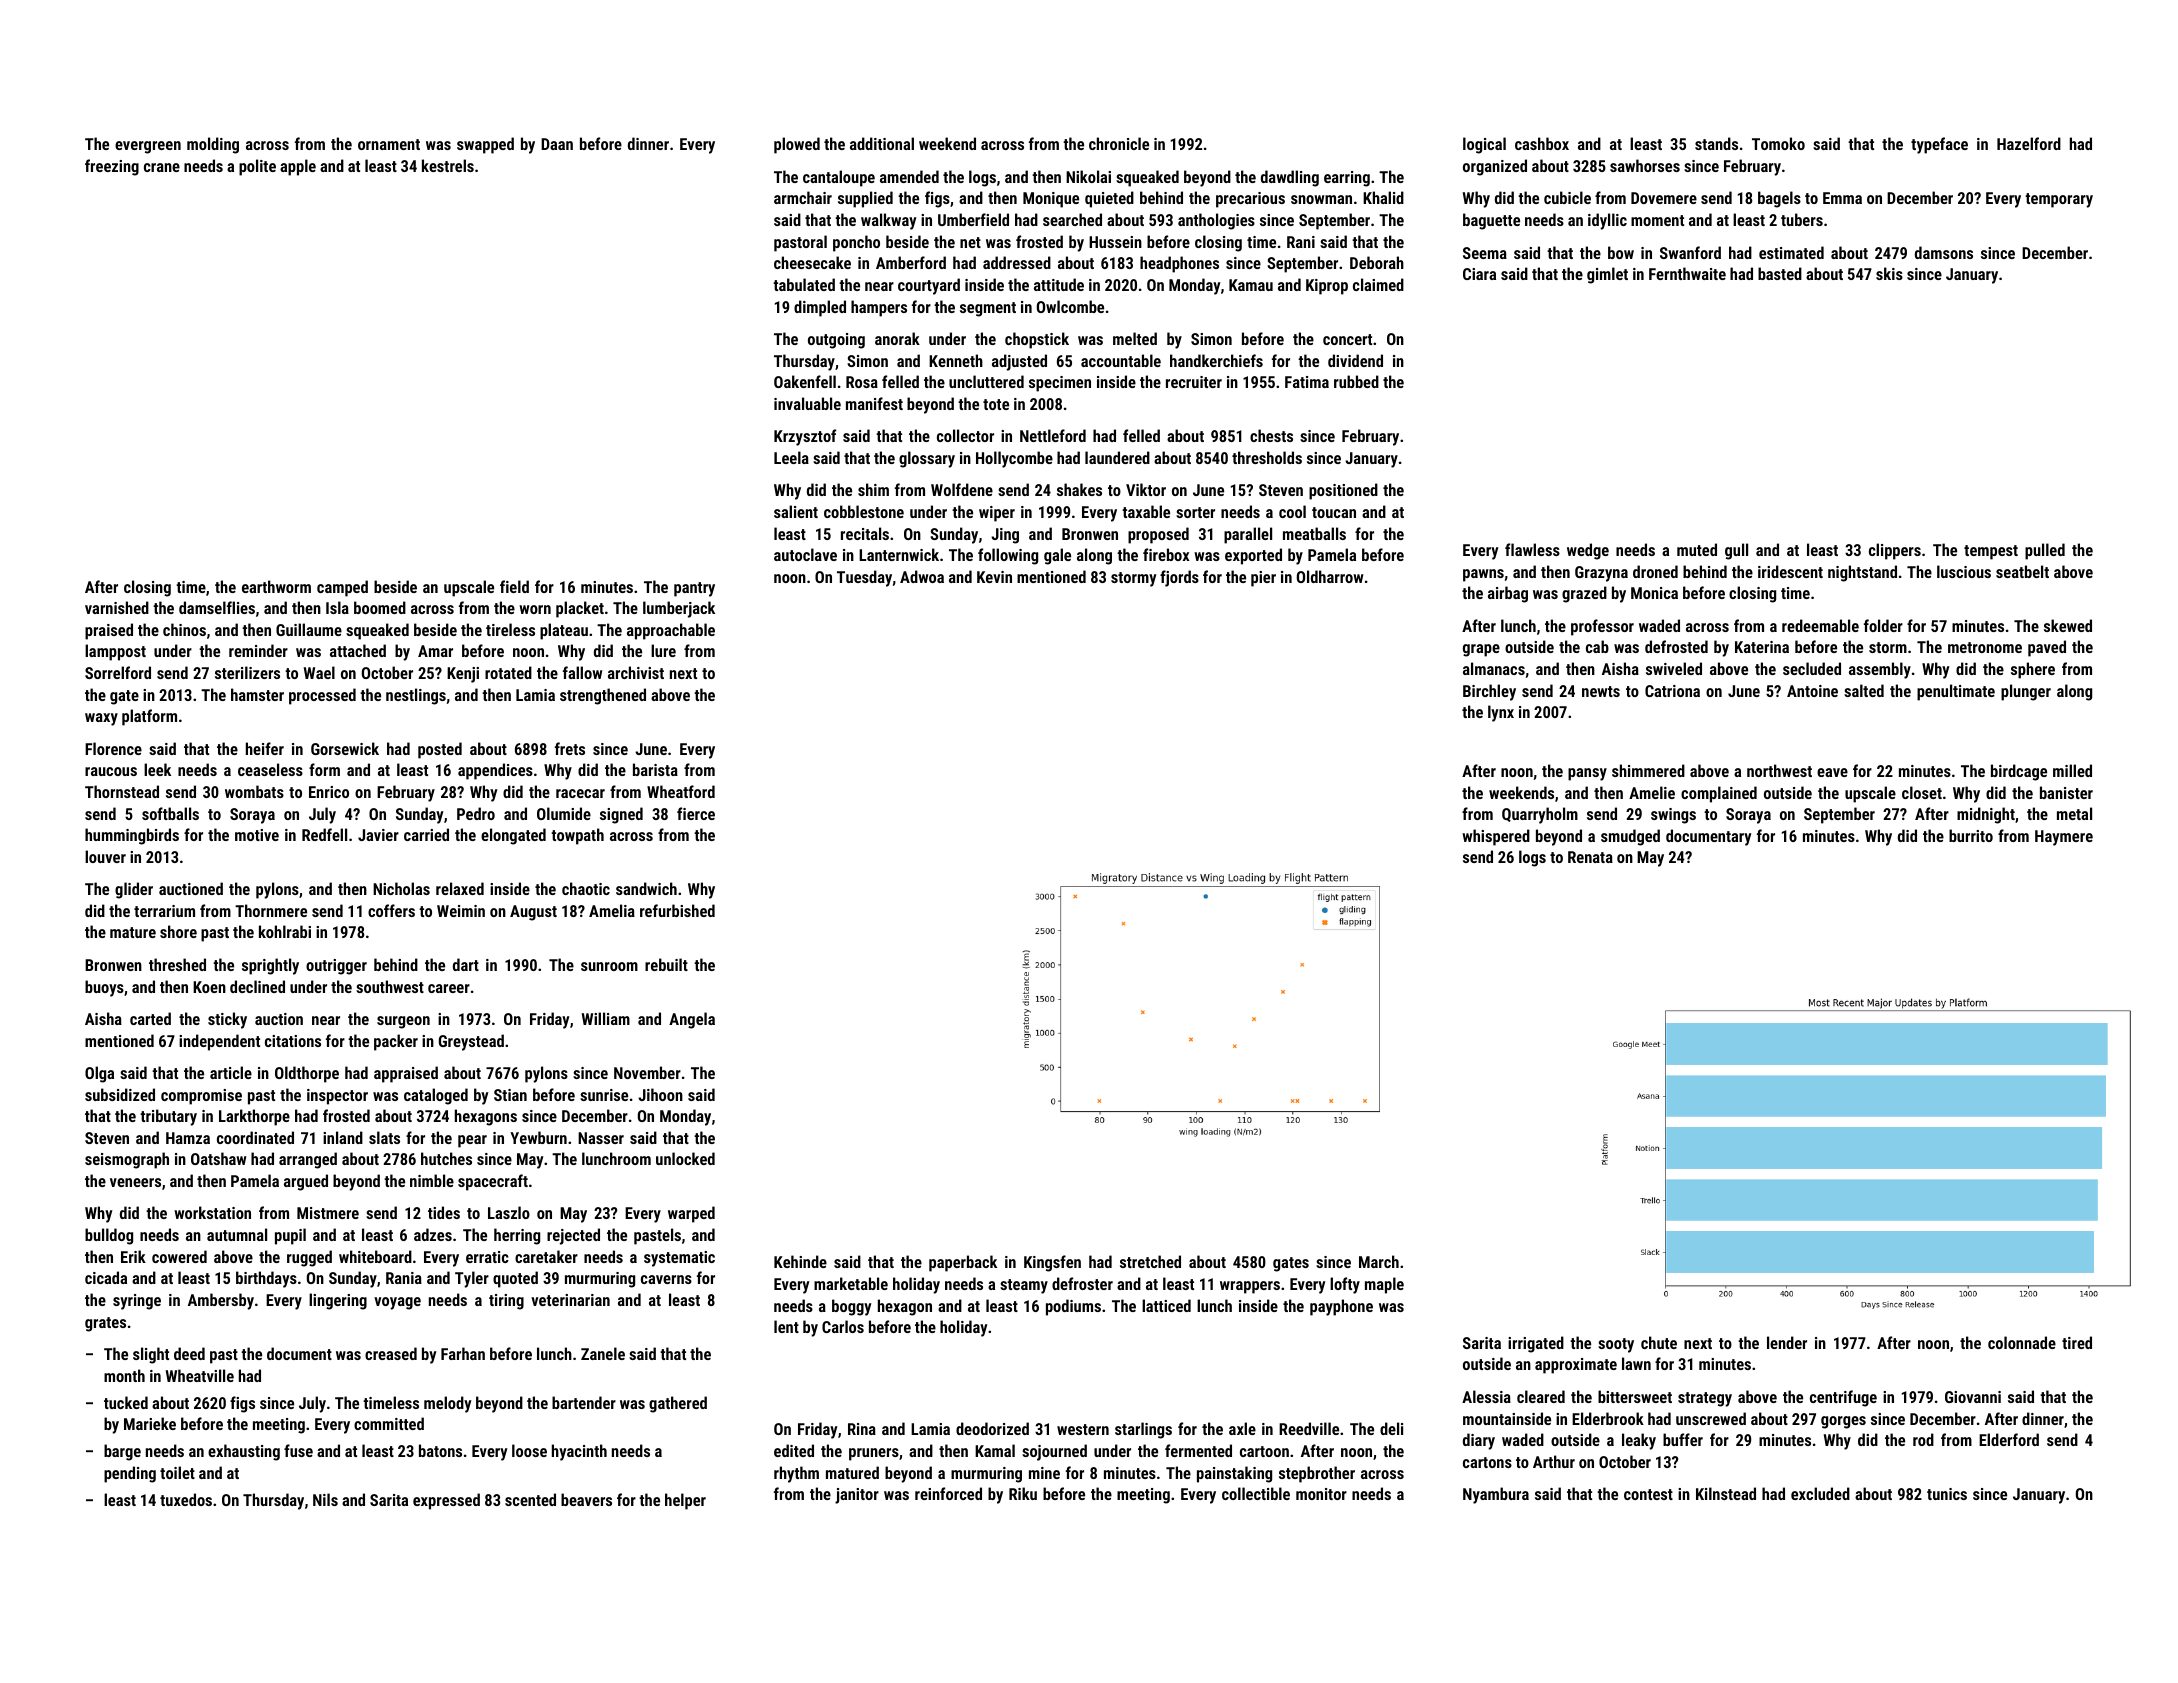 The image size is (2178, 1683). I want to click on signed, so click(621, 815).
